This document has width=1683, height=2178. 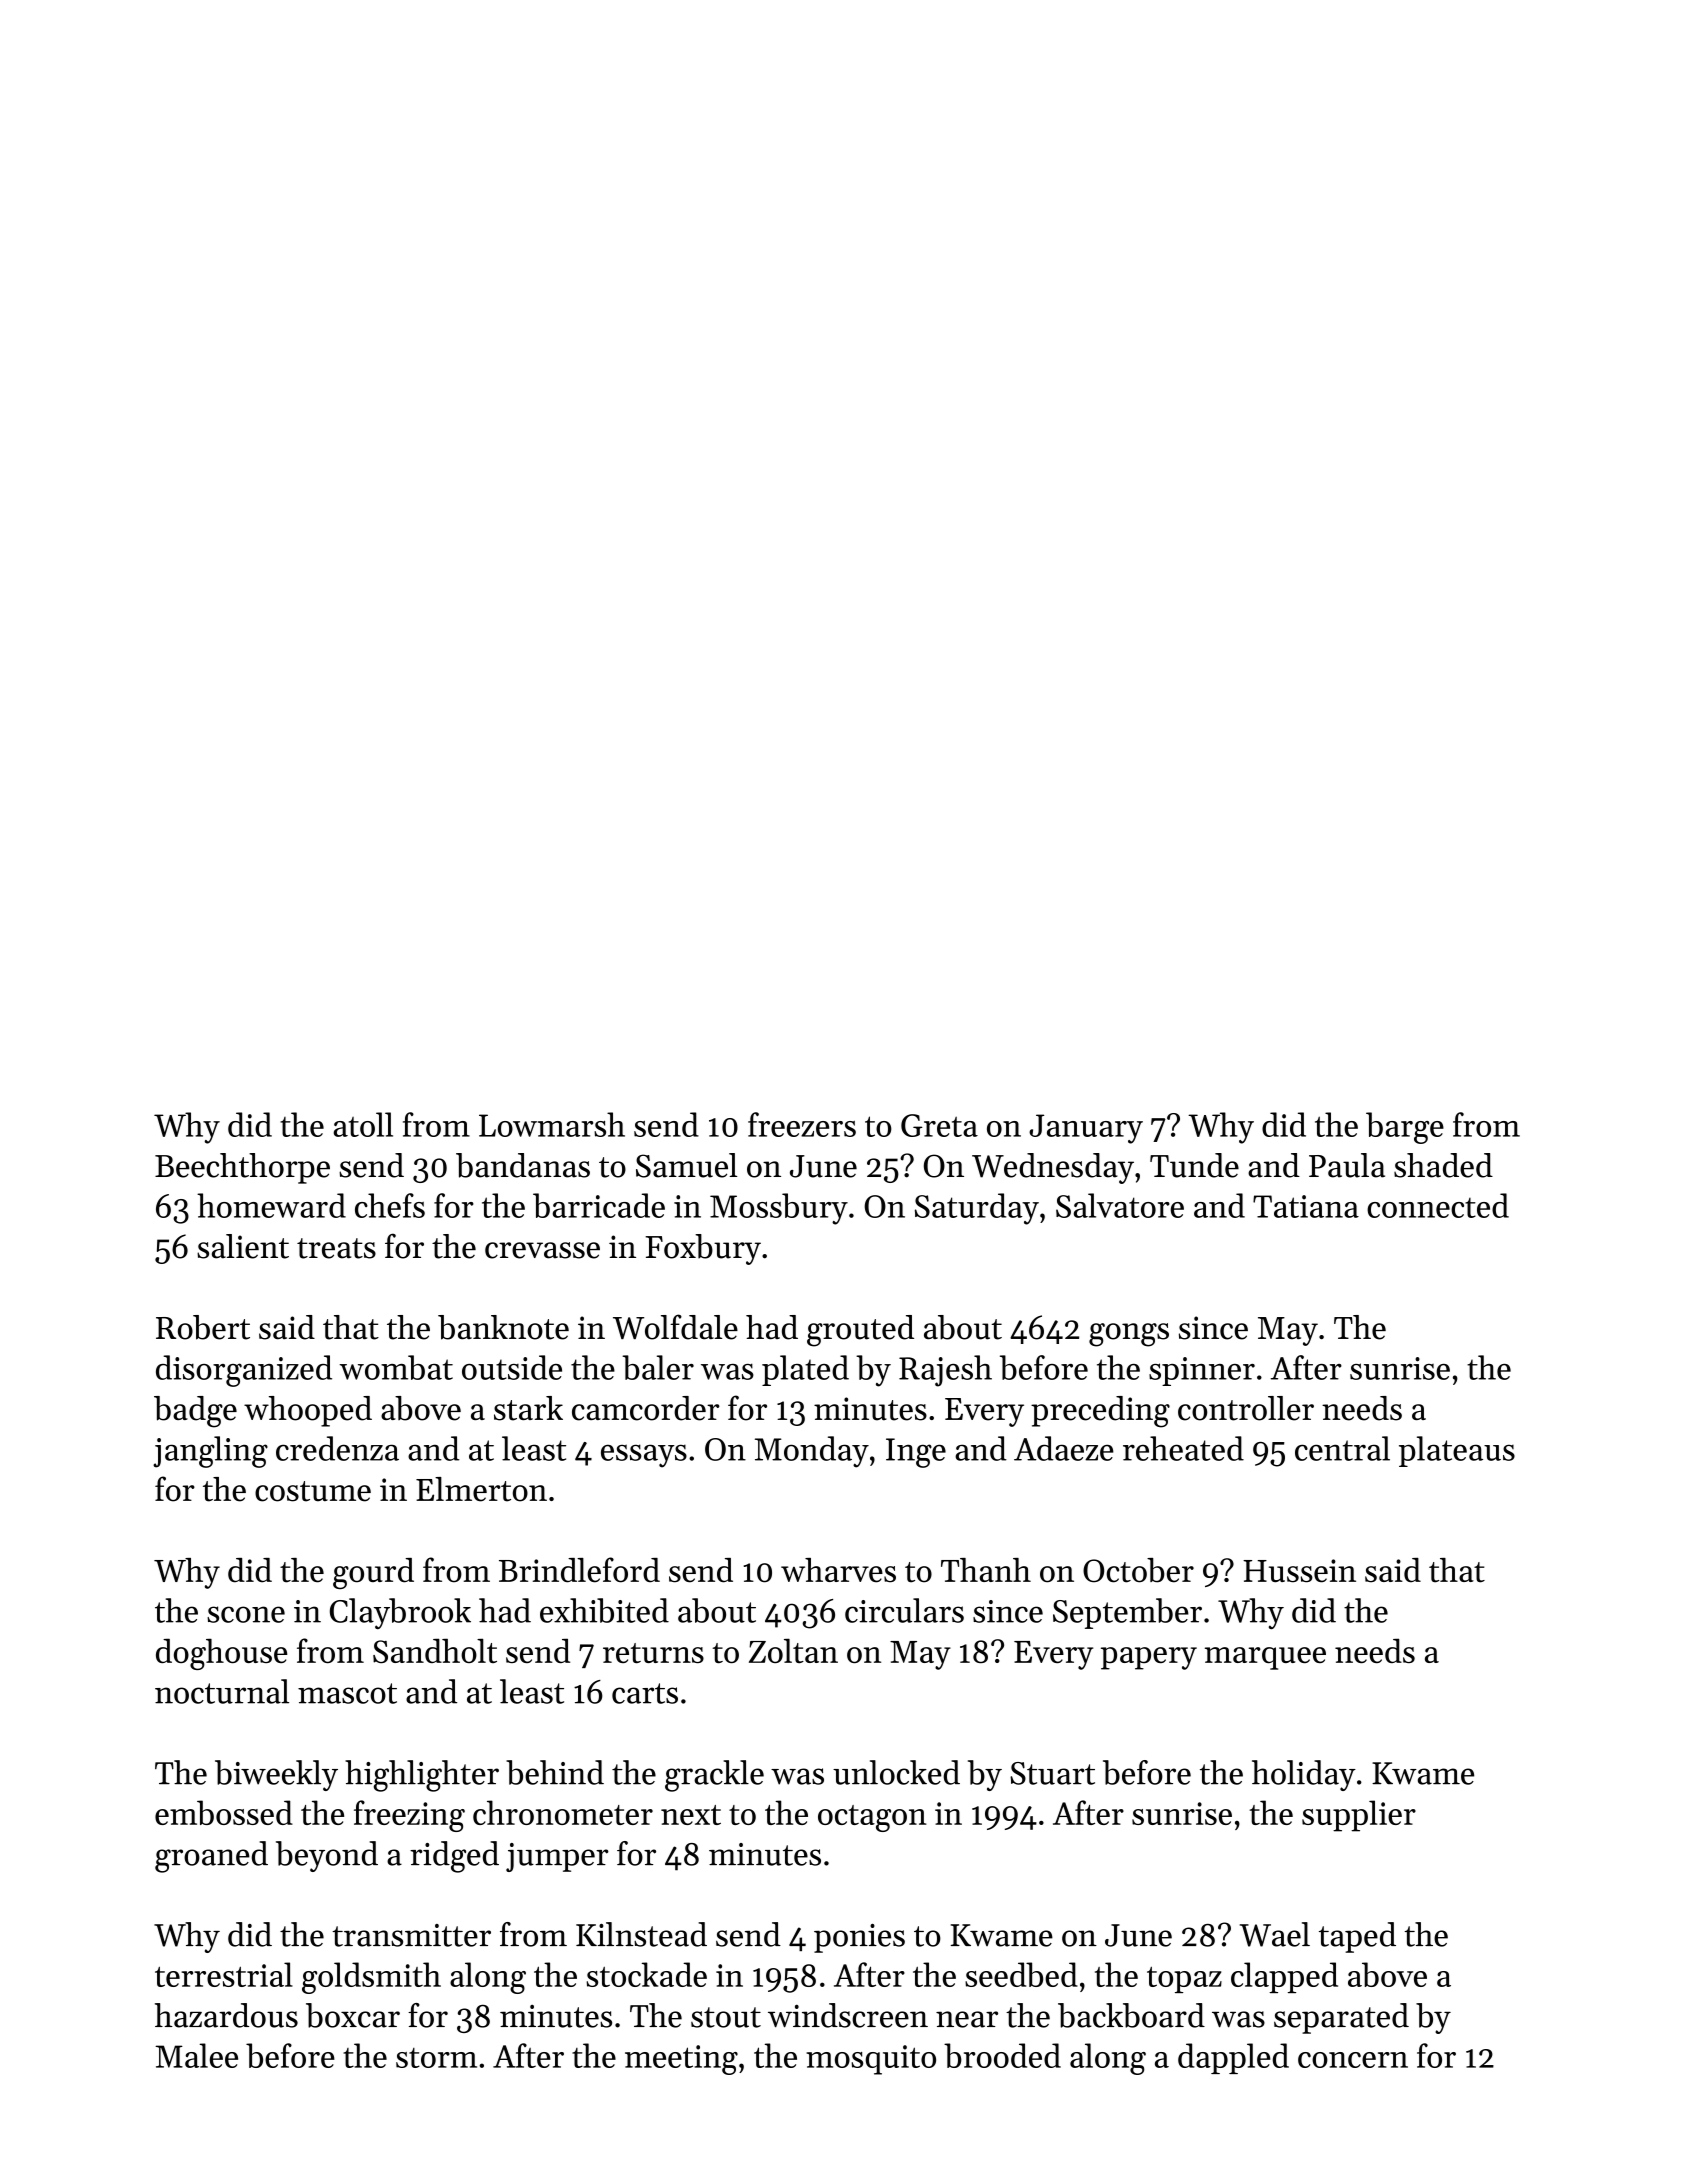 I want to click on Salvatore, so click(x=1120, y=1205).
